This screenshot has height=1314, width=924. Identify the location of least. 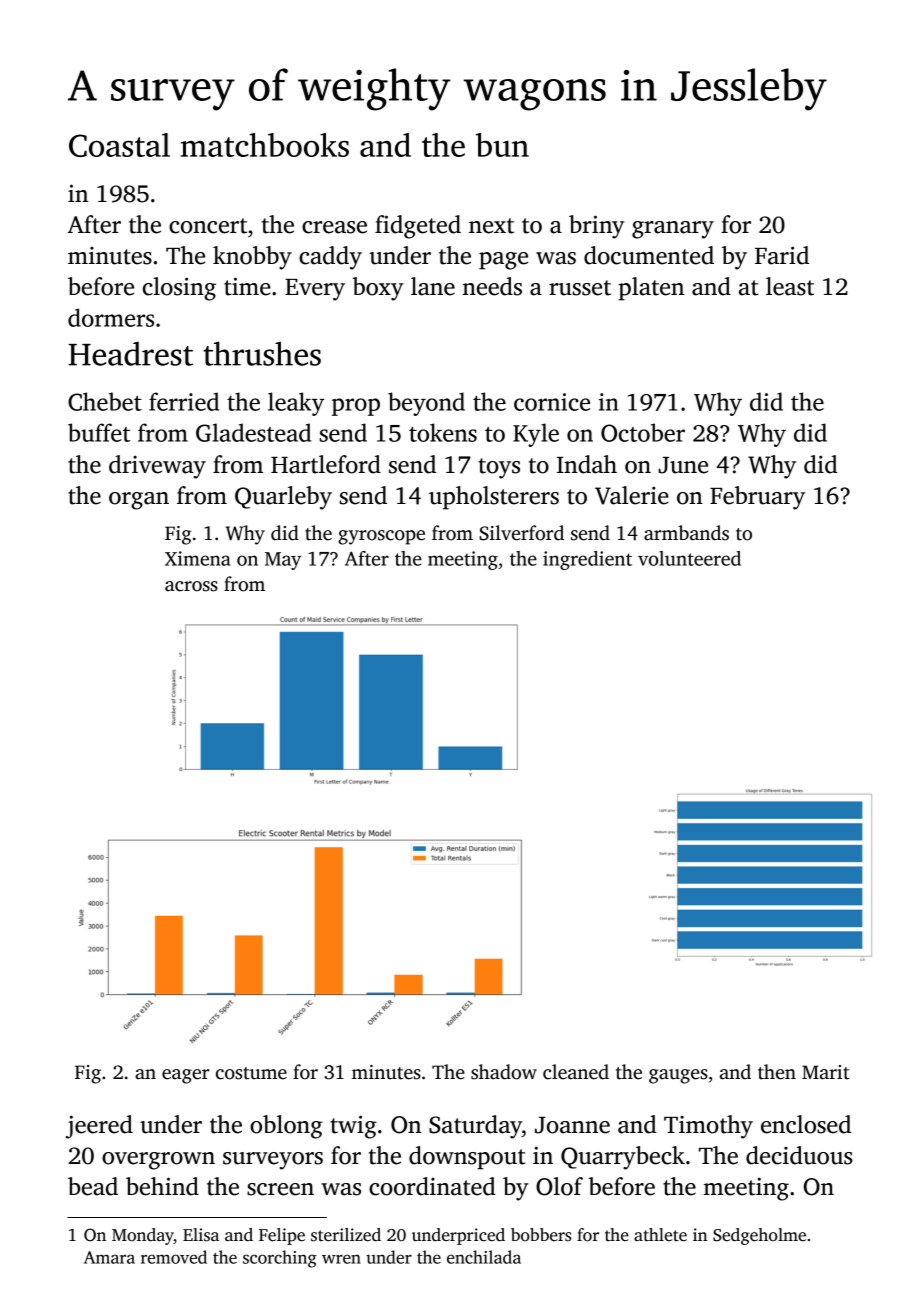
(790, 286).
